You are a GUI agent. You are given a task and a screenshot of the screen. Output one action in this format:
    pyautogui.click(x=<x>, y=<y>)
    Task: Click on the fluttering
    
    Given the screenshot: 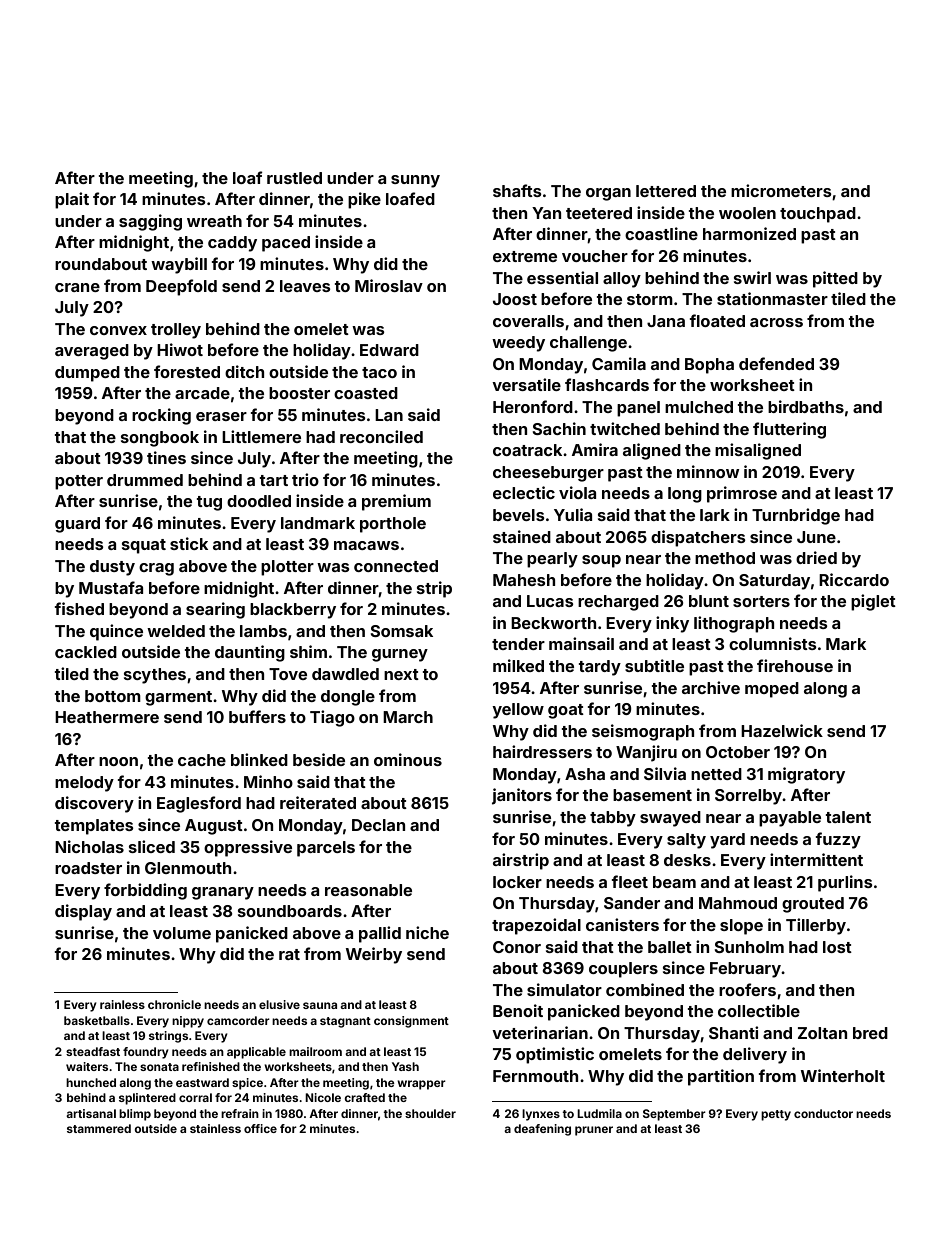 What is the action you would take?
    pyautogui.click(x=789, y=430)
